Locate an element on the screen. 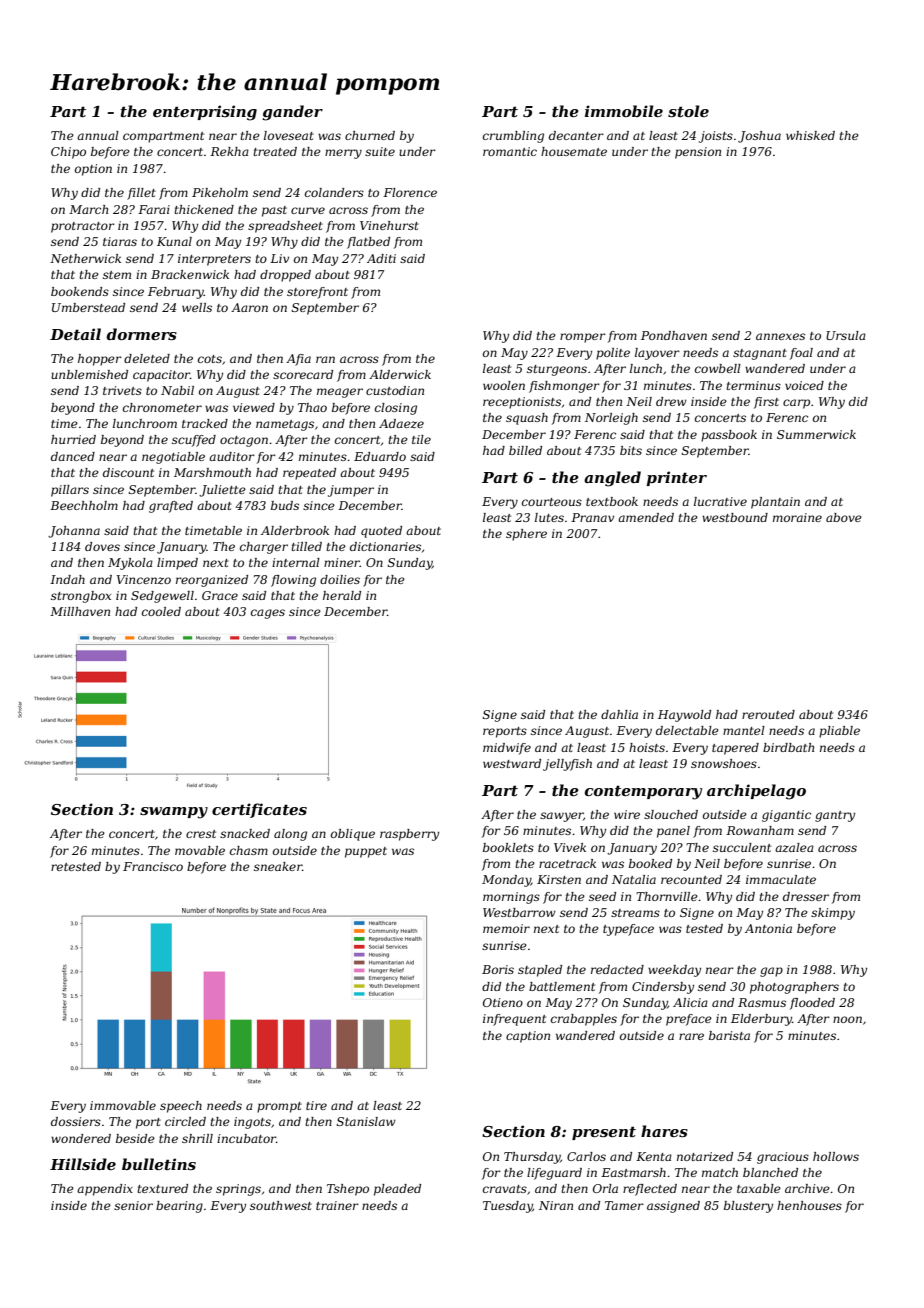  swampy is located at coordinates (174, 813).
